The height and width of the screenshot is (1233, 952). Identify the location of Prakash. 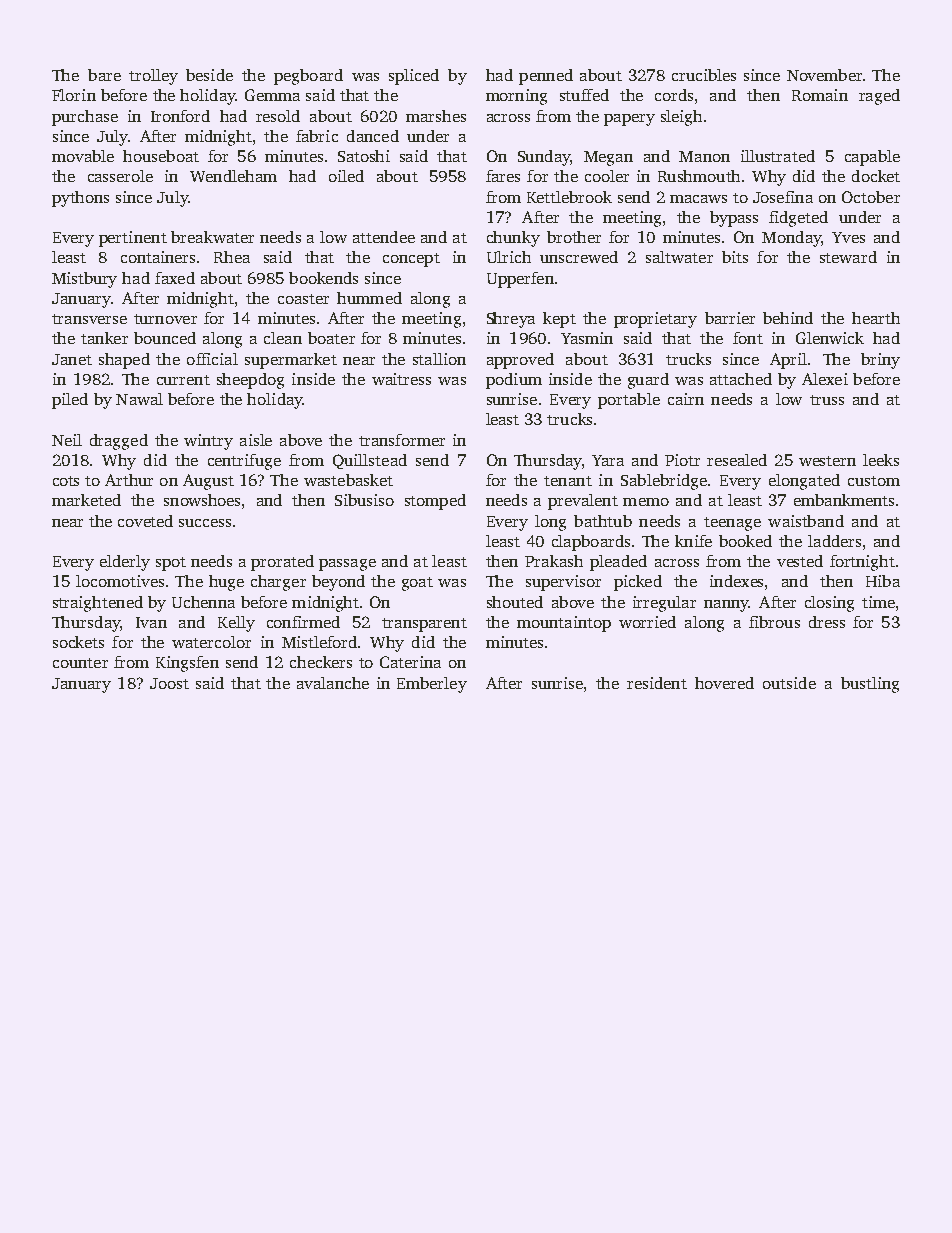
(554, 561).
